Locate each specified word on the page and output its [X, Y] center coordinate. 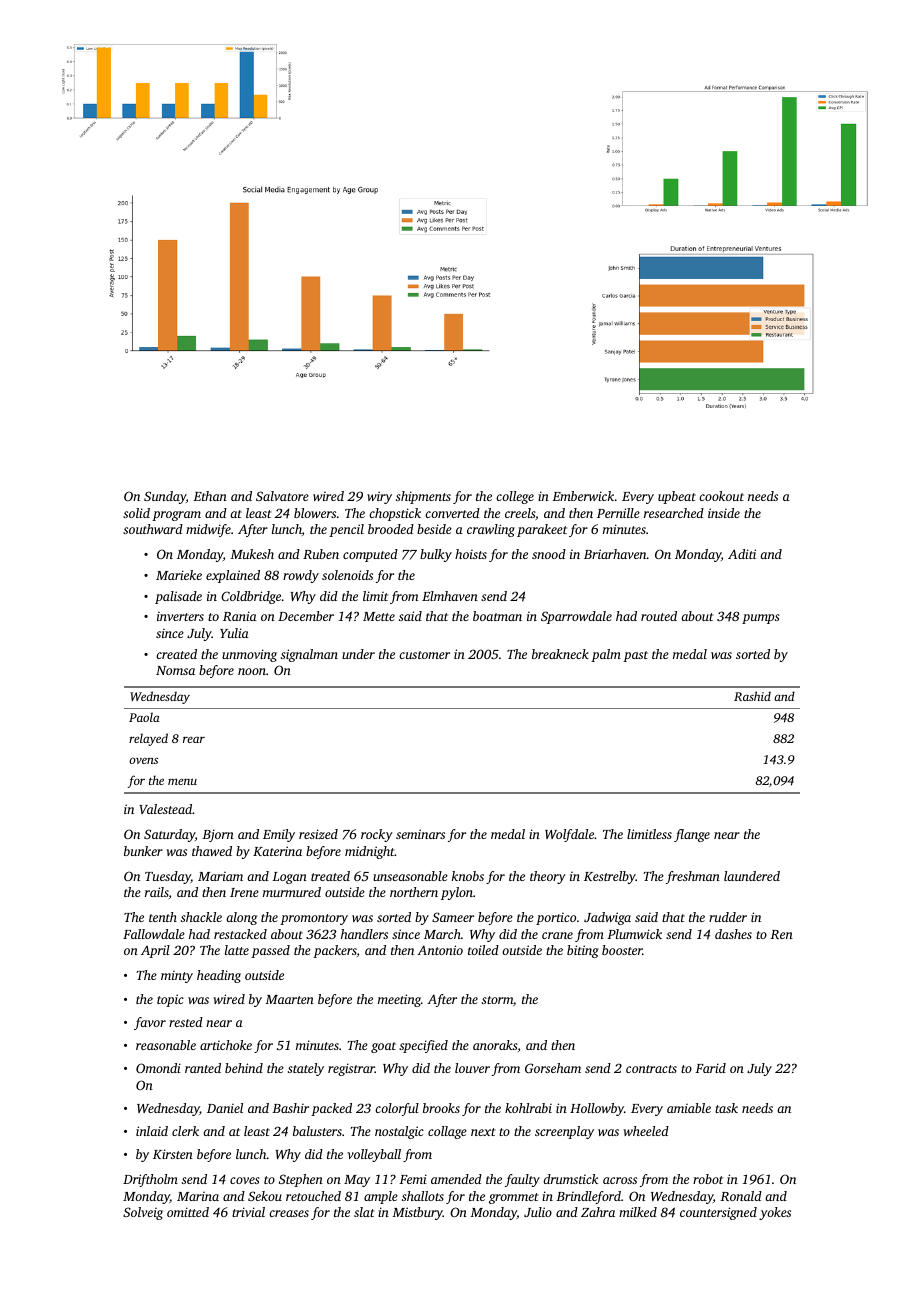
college [515, 497]
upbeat [677, 497]
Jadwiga [607, 918]
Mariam [220, 876]
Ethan [210, 496]
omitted [188, 1212]
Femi [413, 1179]
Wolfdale [569, 835]
